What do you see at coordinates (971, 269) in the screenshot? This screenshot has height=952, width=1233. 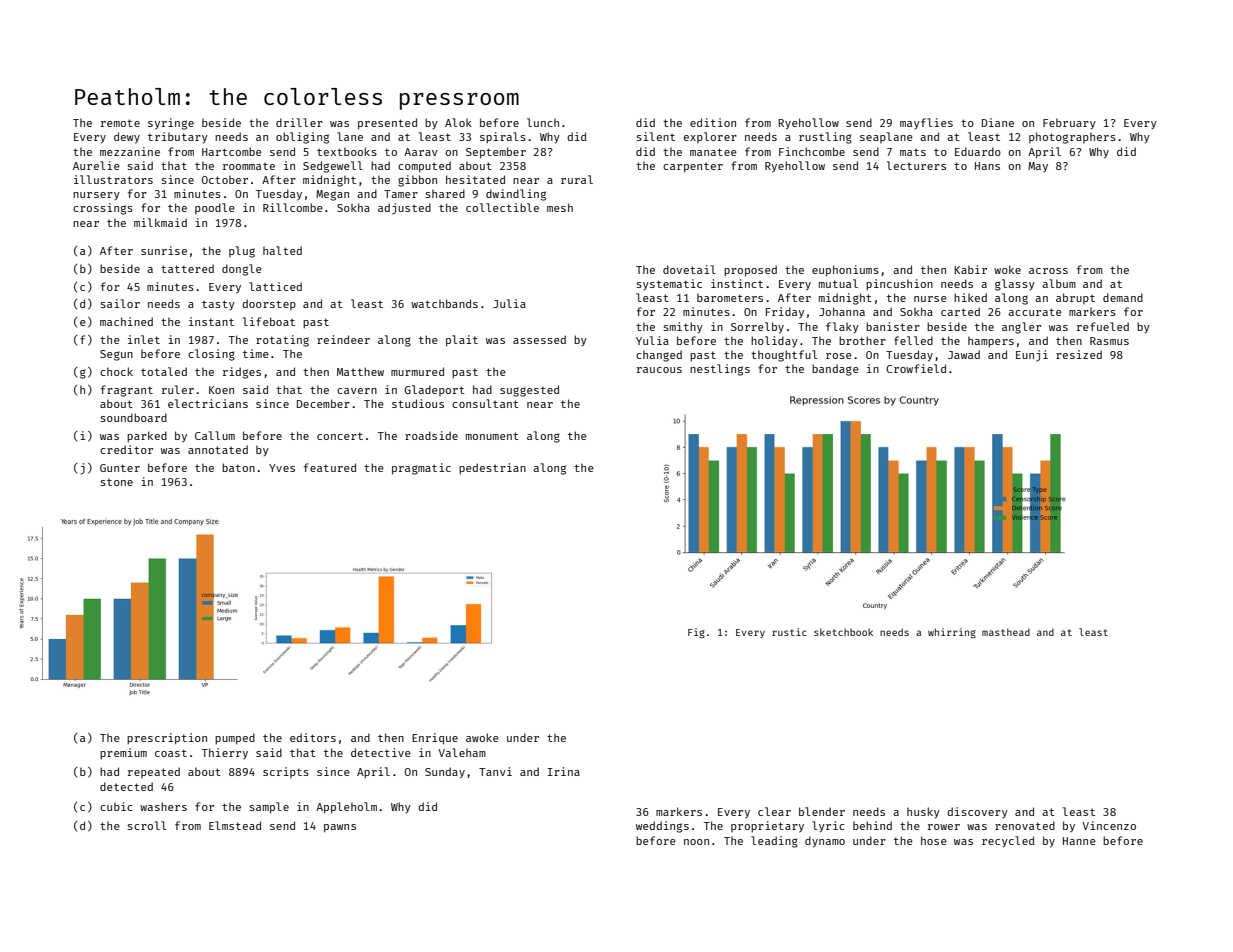 I see `Kabir` at bounding box center [971, 269].
